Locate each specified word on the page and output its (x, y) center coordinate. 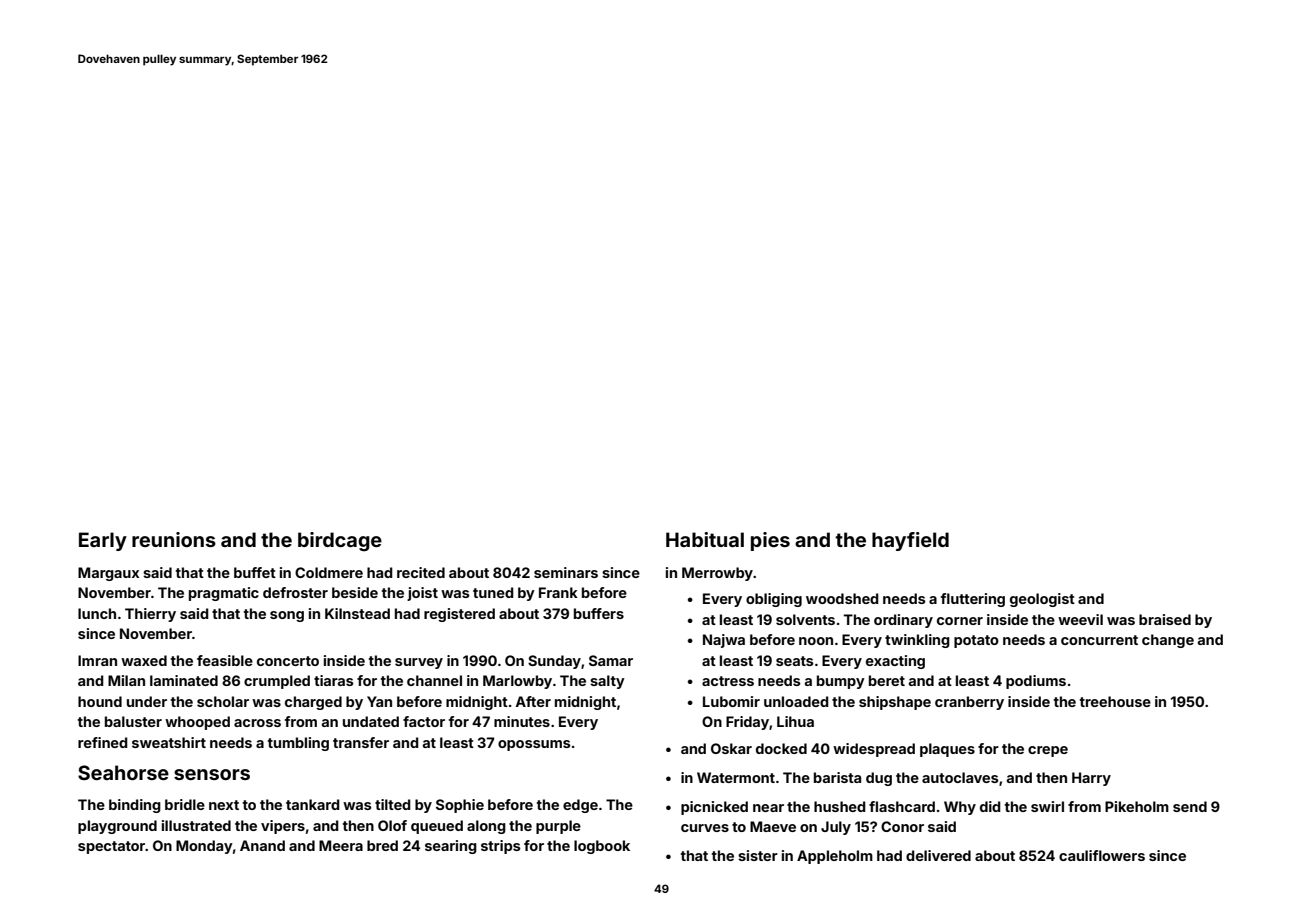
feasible (225, 660)
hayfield (910, 541)
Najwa (724, 641)
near (768, 808)
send (1190, 806)
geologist (1042, 600)
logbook (602, 847)
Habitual (705, 539)
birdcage (340, 542)
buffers (599, 613)
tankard (313, 804)
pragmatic (224, 594)
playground (117, 827)
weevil (1080, 619)
